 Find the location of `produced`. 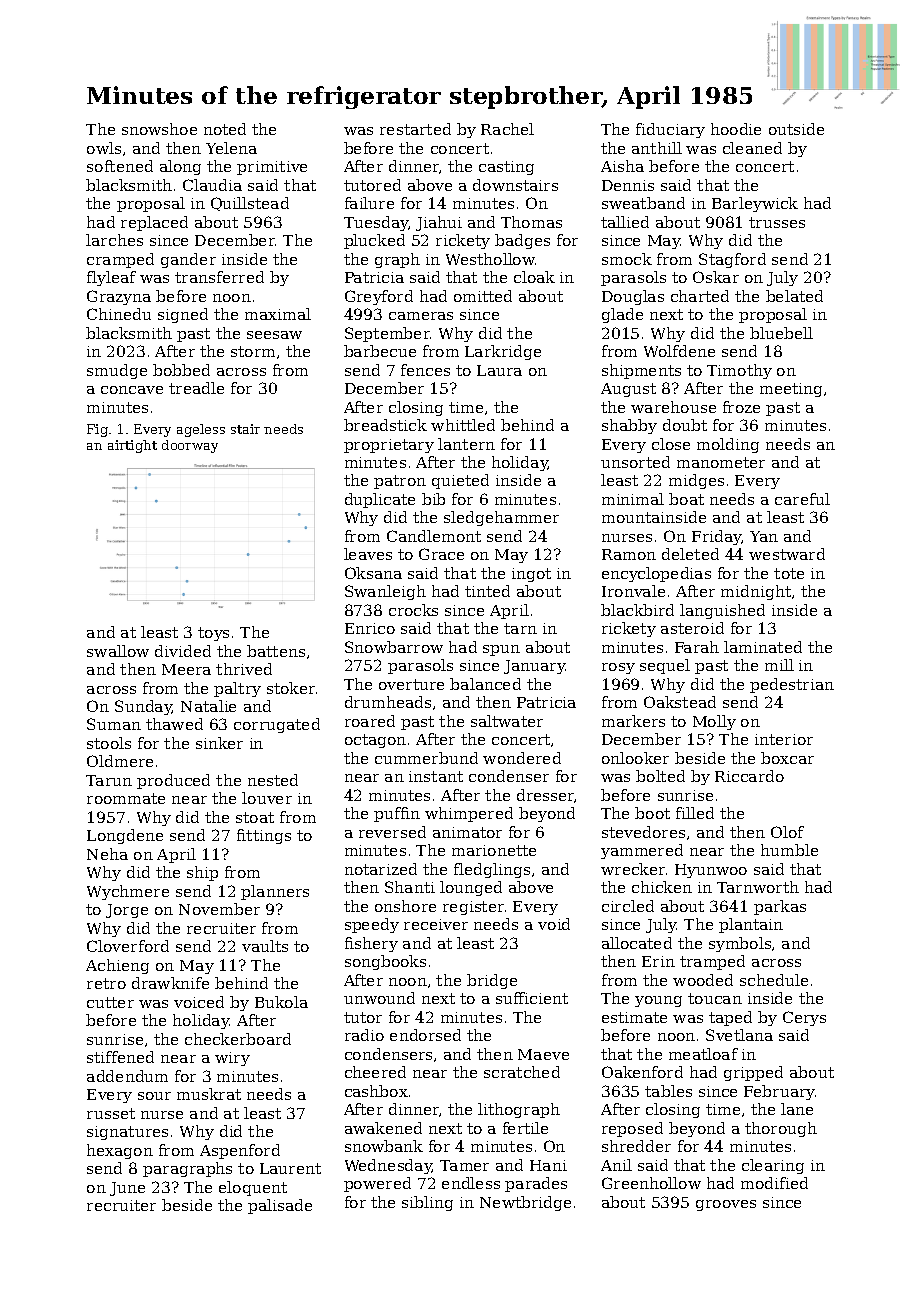

produced is located at coordinates (173, 781).
